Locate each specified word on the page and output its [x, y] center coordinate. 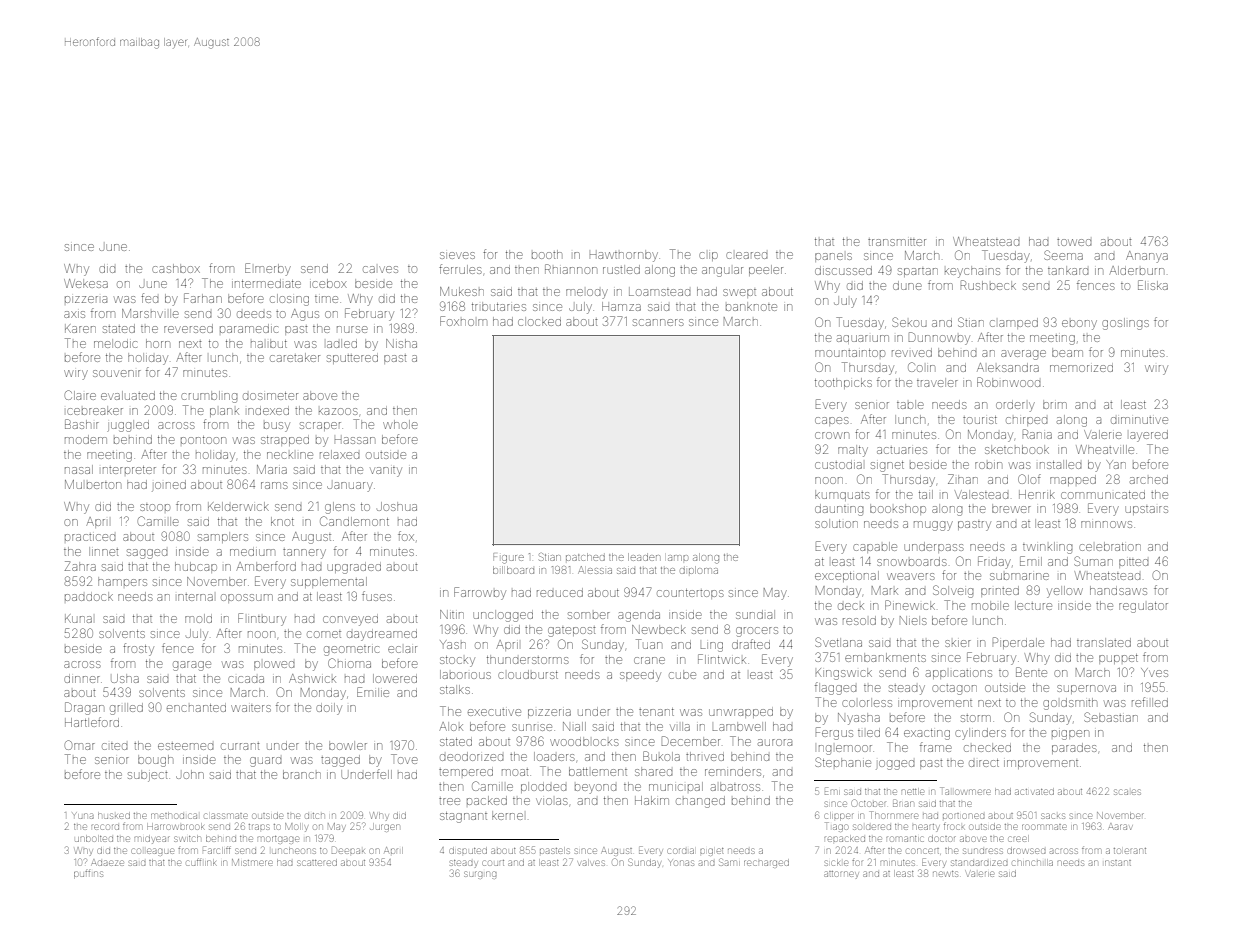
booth [547, 254]
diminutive [1139, 420]
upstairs [1146, 510]
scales [1127, 792]
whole [400, 424]
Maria [272, 469]
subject [147, 776]
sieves [457, 255]
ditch [314, 816]
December [691, 741]
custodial [838, 465]
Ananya [1147, 257]
